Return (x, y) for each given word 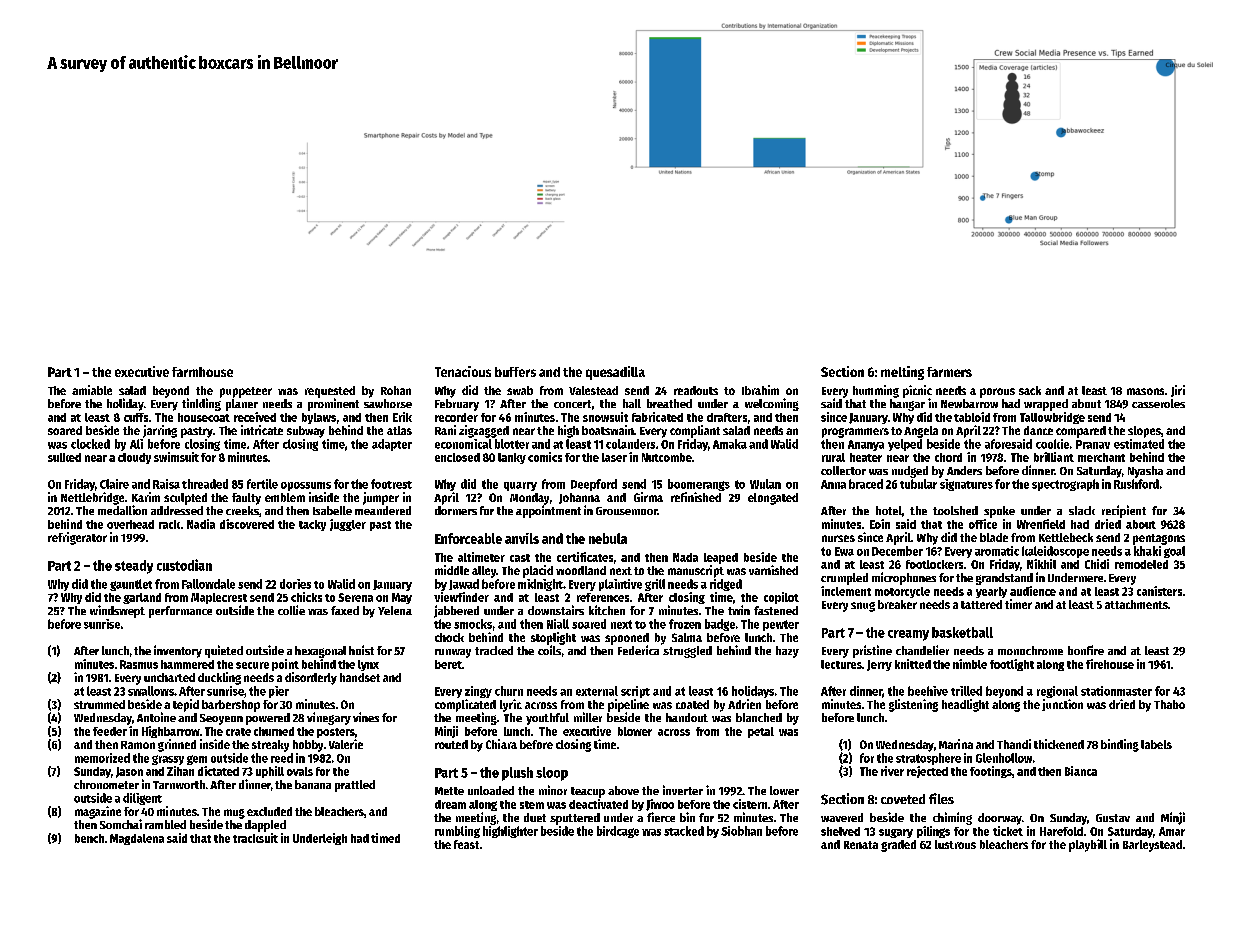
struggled (687, 652)
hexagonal (320, 652)
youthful (547, 719)
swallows (151, 691)
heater (866, 457)
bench (89, 838)
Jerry (879, 665)
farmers (949, 372)
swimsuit (176, 457)
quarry (520, 486)
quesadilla (615, 373)
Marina (956, 744)
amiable (92, 390)
